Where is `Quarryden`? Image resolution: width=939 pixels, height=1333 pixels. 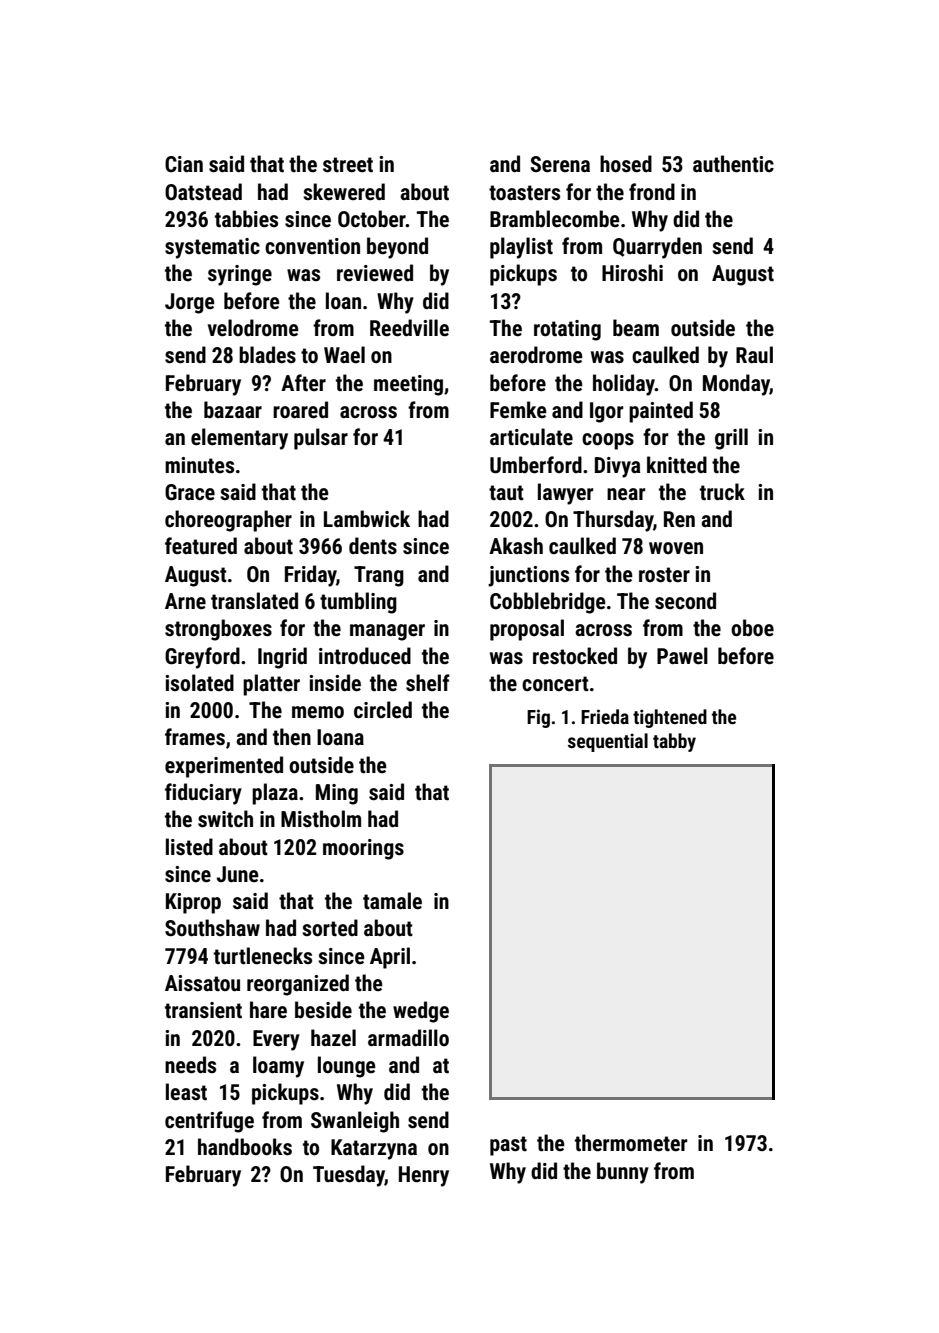 Quarryden is located at coordinates (657, 248).
